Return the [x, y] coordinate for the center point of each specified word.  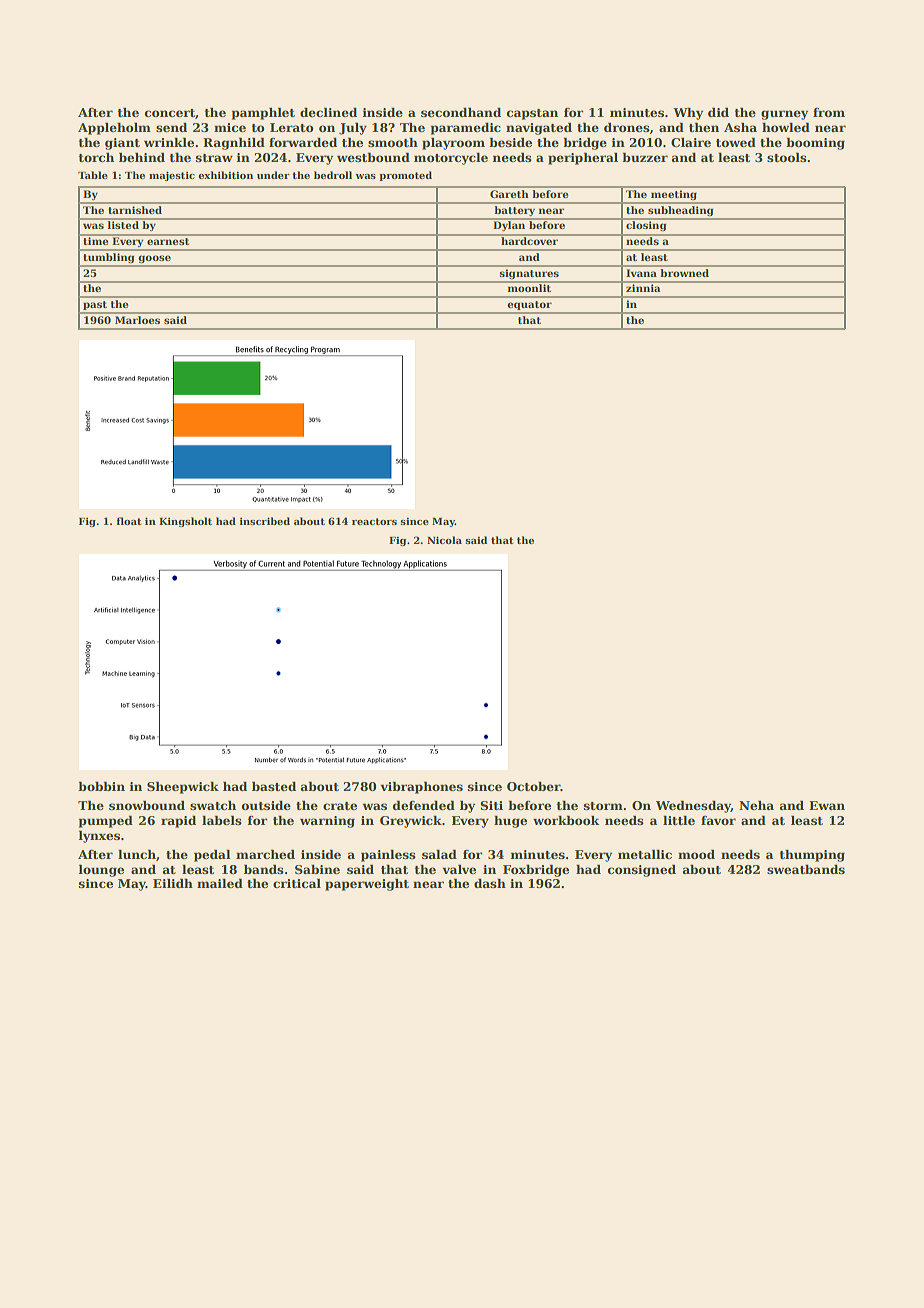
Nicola [444, 540]
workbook [566, 820]
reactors [374, 521]
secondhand [461, 112]
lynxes [99, 836]
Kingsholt [185, 522]
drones [627, 127]
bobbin [101, 786]
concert [170, 113]
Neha [756, 805]
